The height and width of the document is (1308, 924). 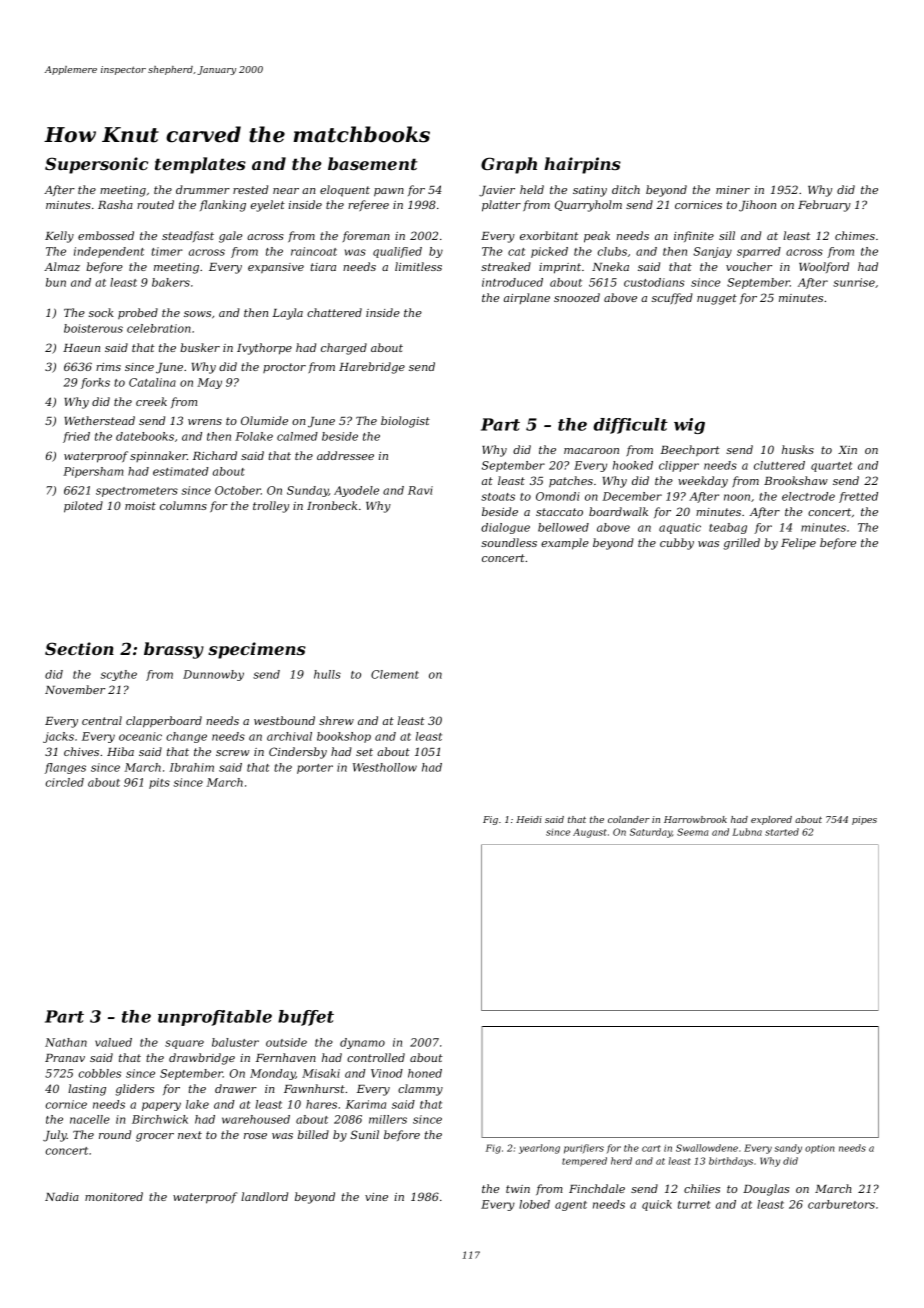 I want to click on Clement, so click(x=395, y=674).
